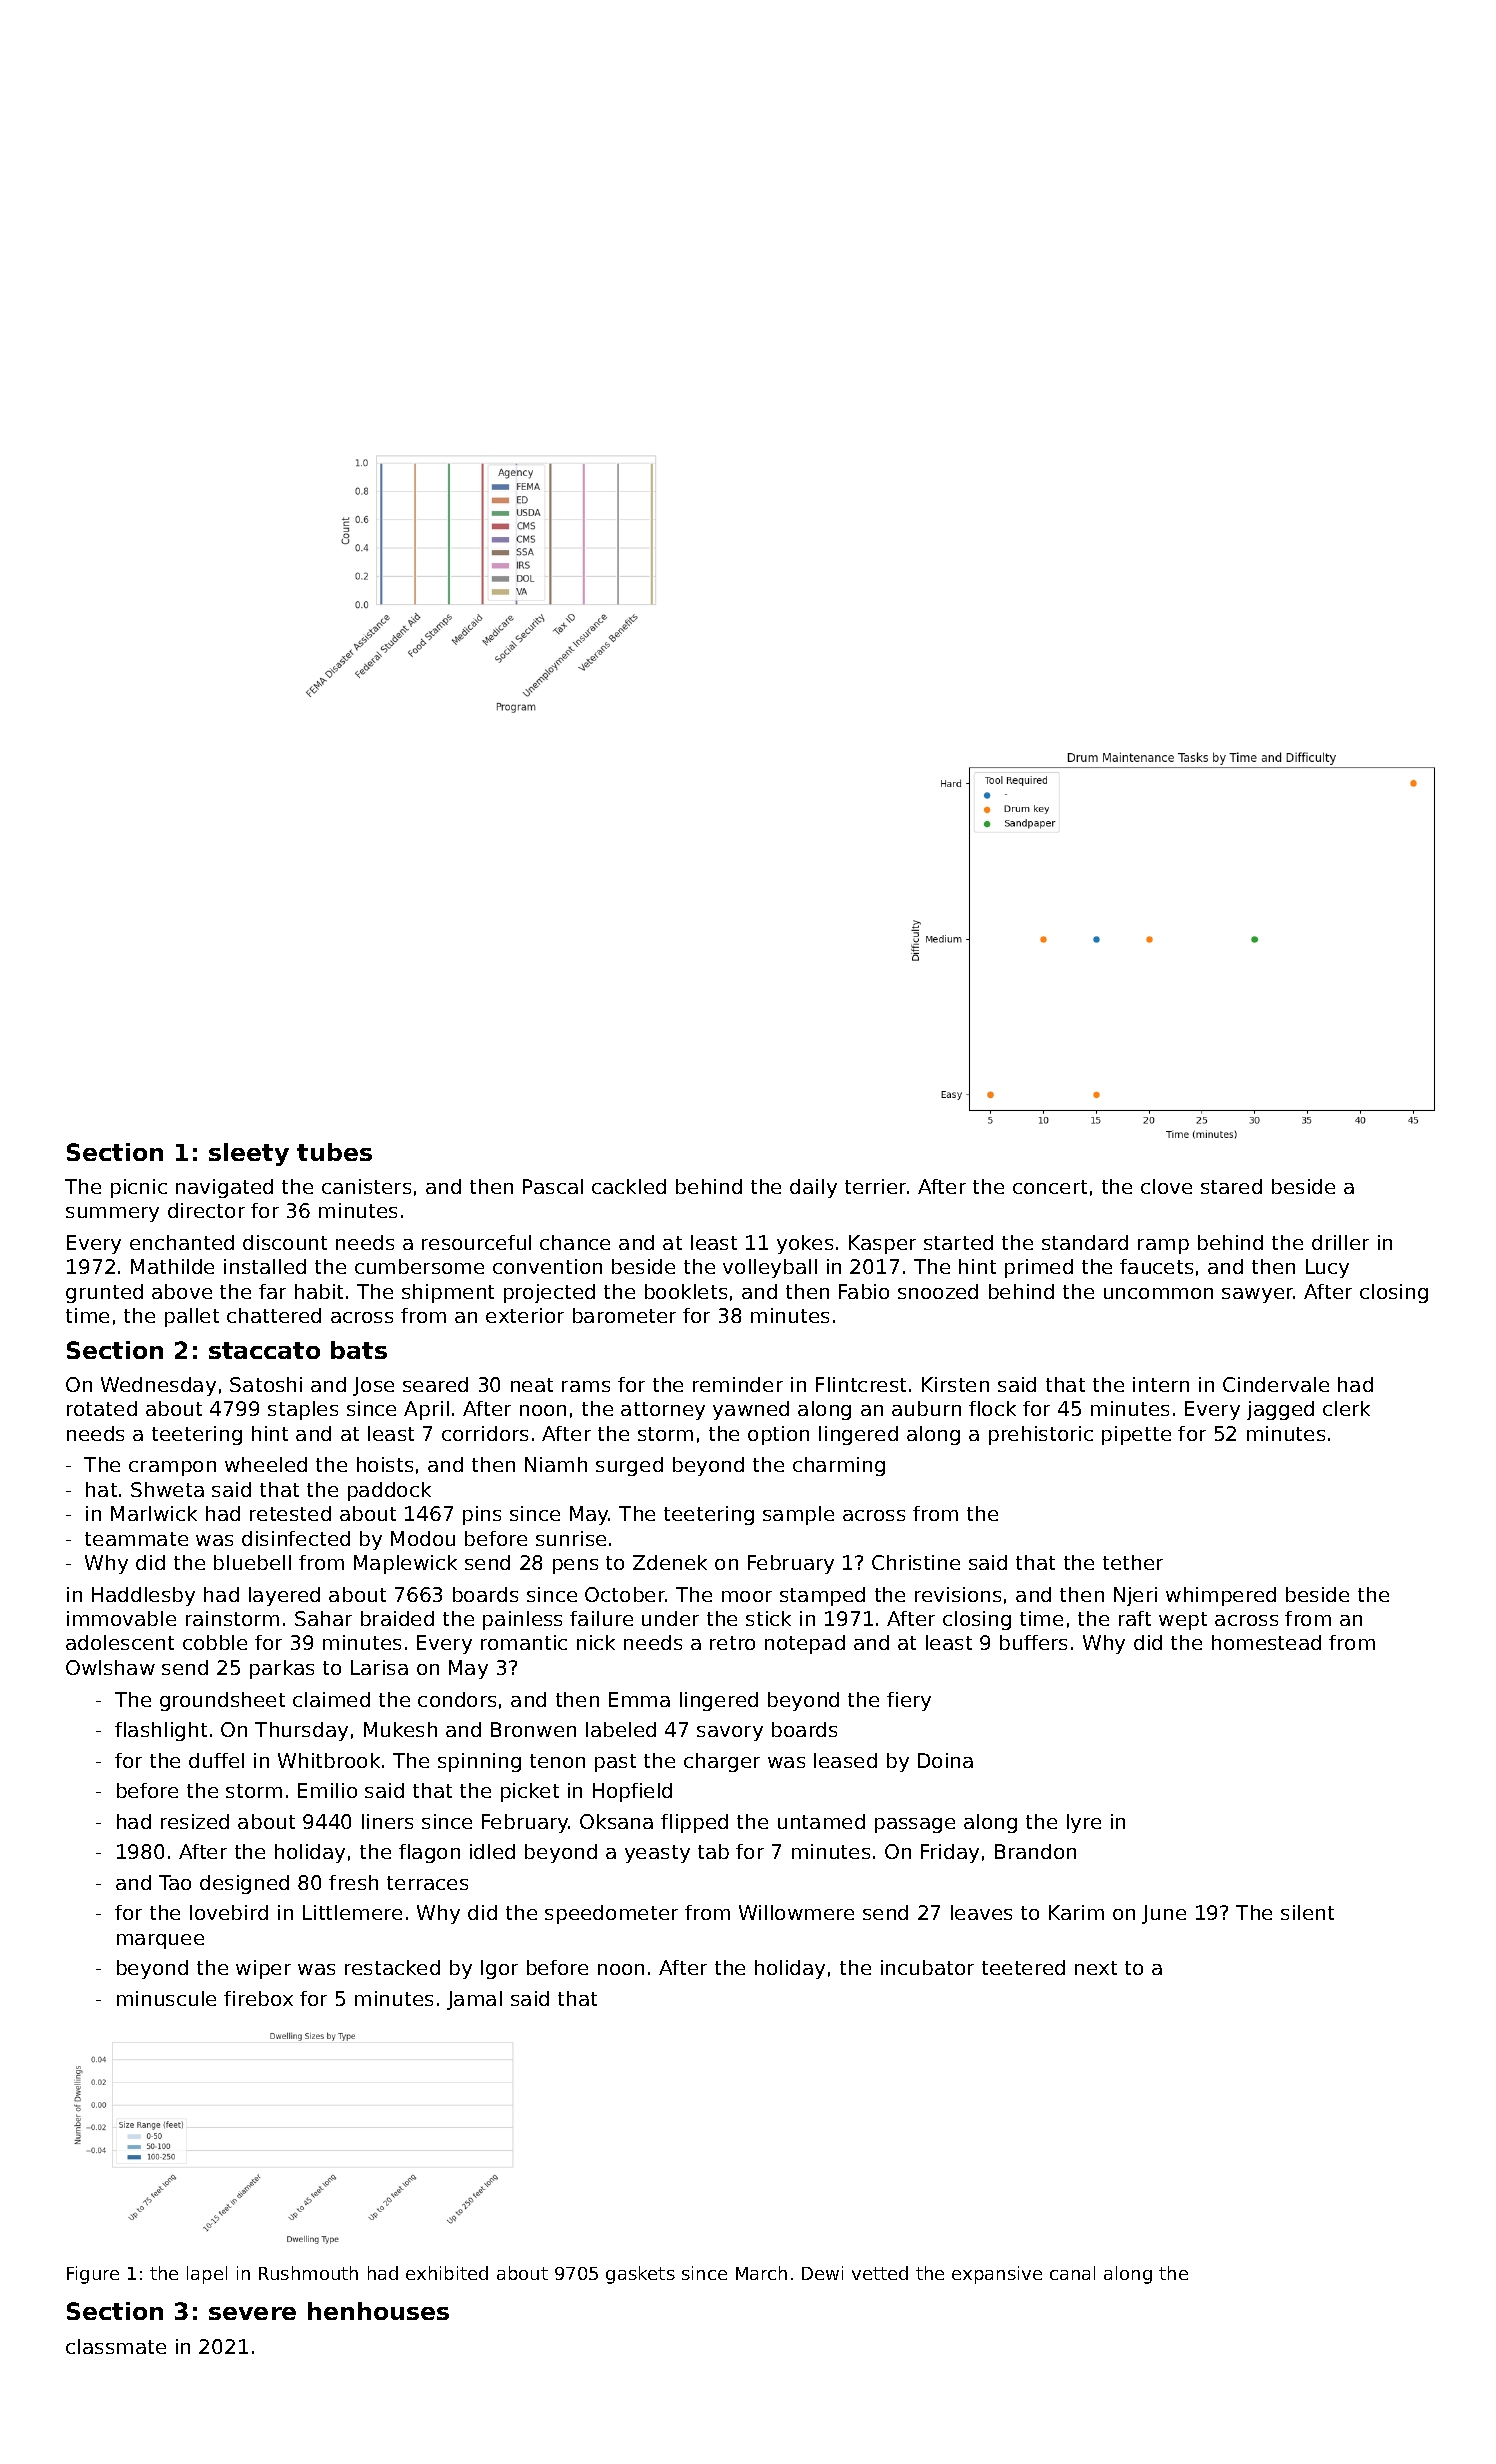 The height and width of the image is (2464, 1496). Describe the element at coordinates (1076, 1912) in the image. I see `Karim` at that location.
